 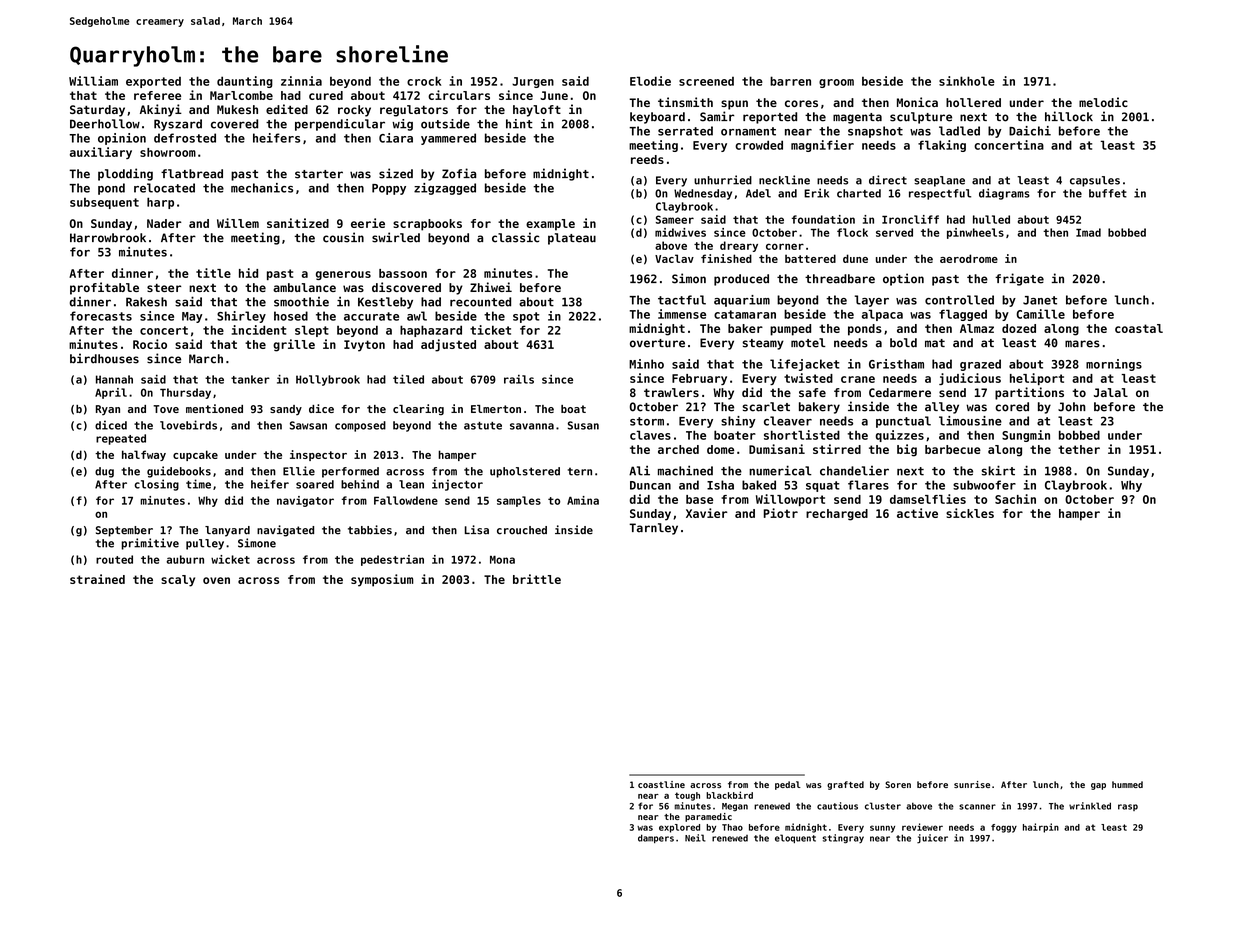 I want to click on spun, so click(x=734, y=105).
